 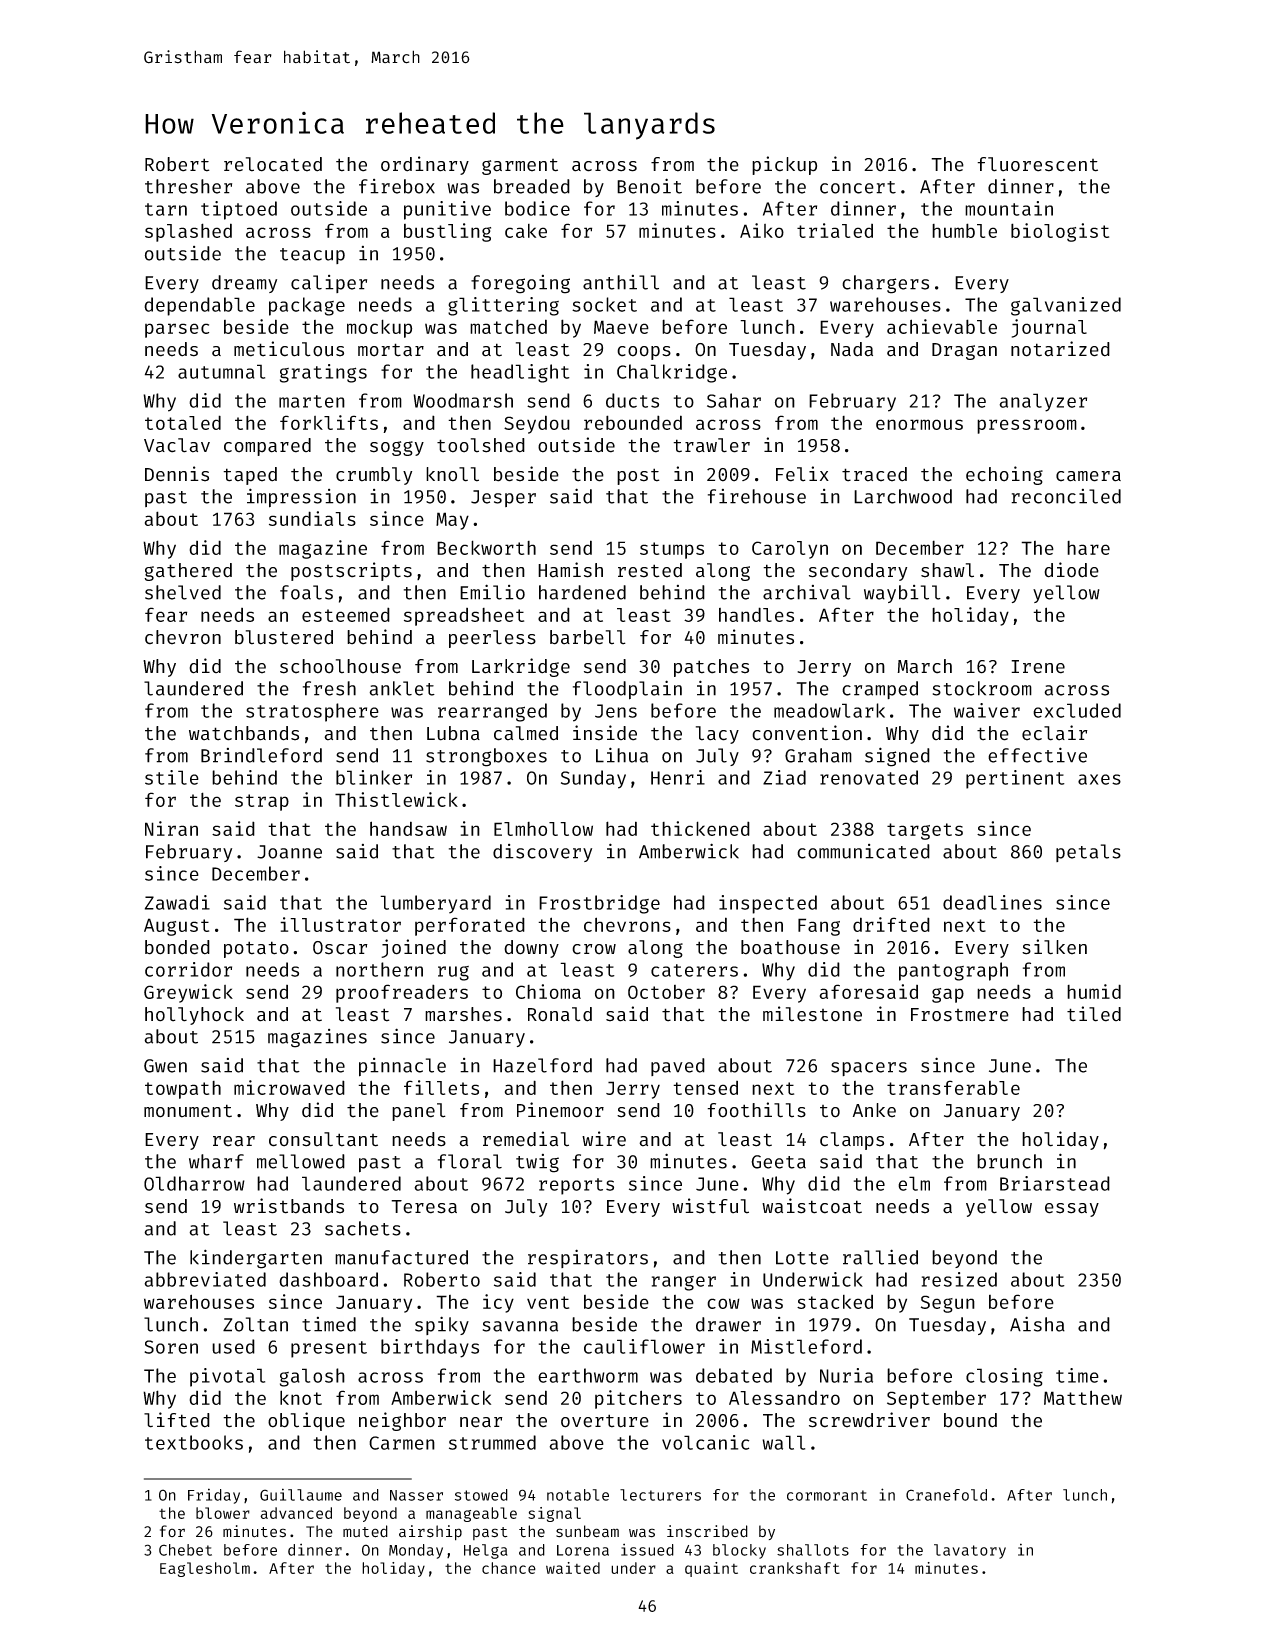 What do you see at coordinates (588, 1258) in the screenshot?
I see `respirators` at bounding box center [588, 1258].
